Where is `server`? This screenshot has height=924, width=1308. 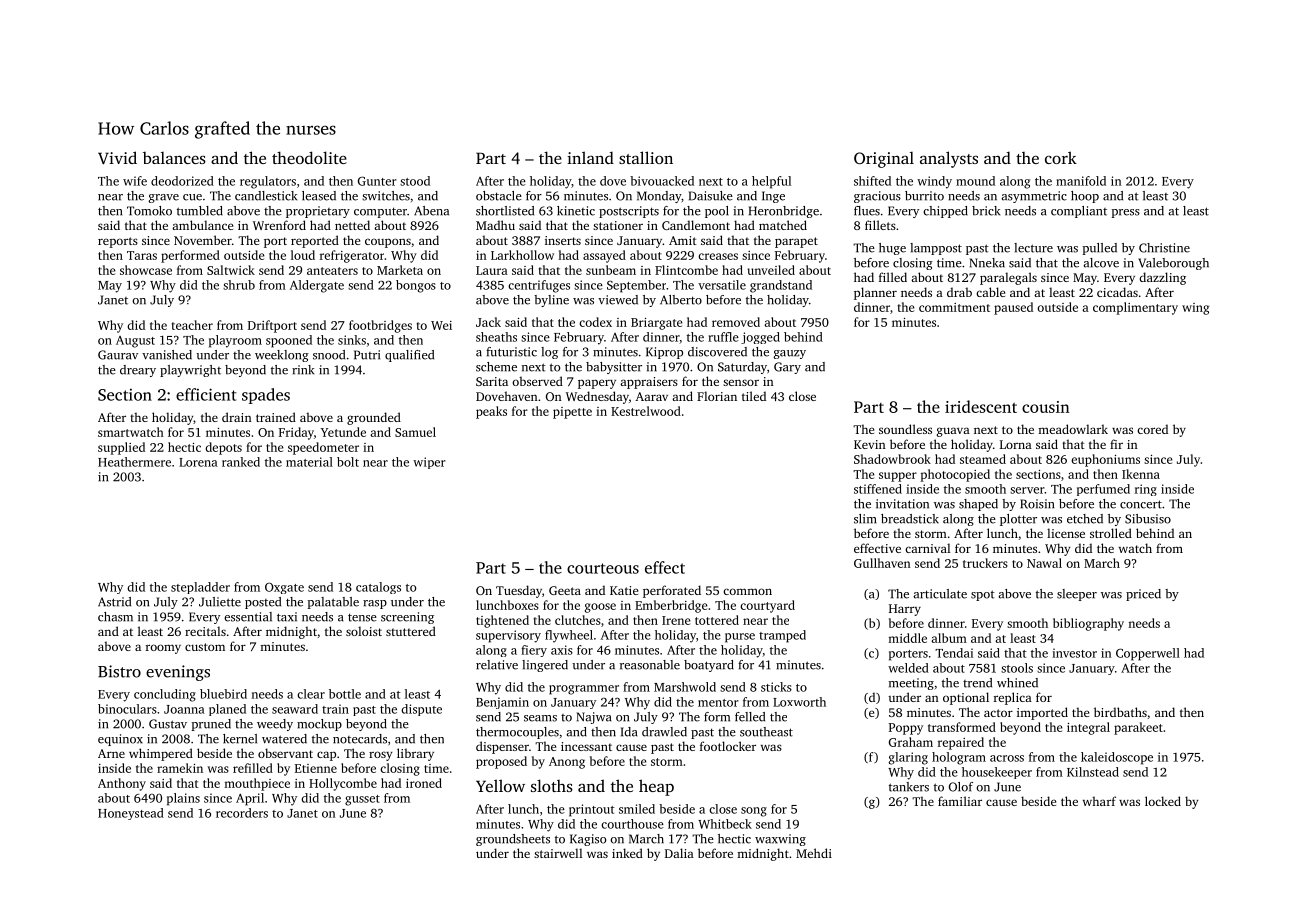
server is located at coordinates (1027, 490).
